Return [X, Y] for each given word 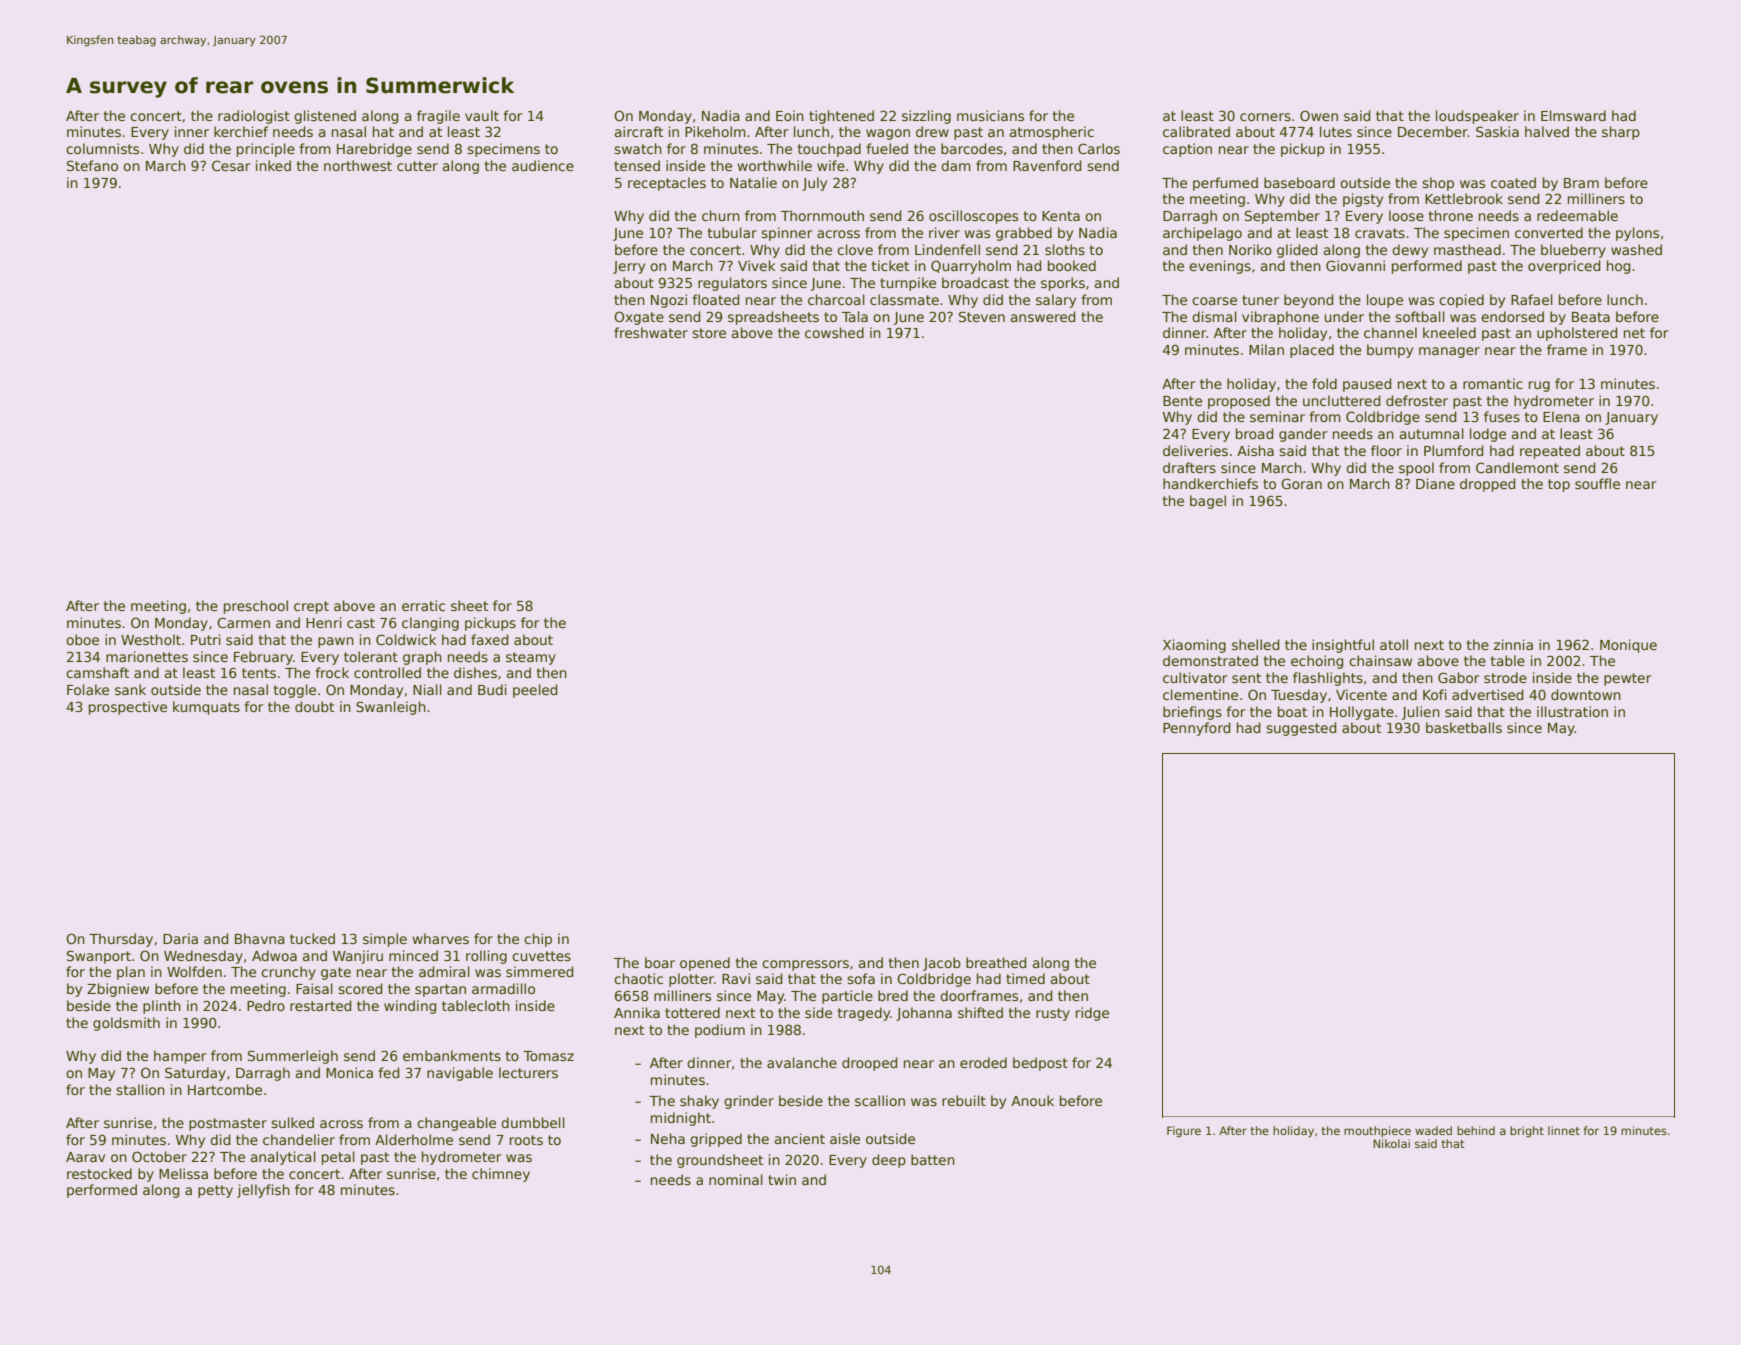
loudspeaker [1477, 117]
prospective [128, 708]
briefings [1192, 713]
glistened [325, 117]
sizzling [926, 117]
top [1559, 485]
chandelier [299, 1139]
